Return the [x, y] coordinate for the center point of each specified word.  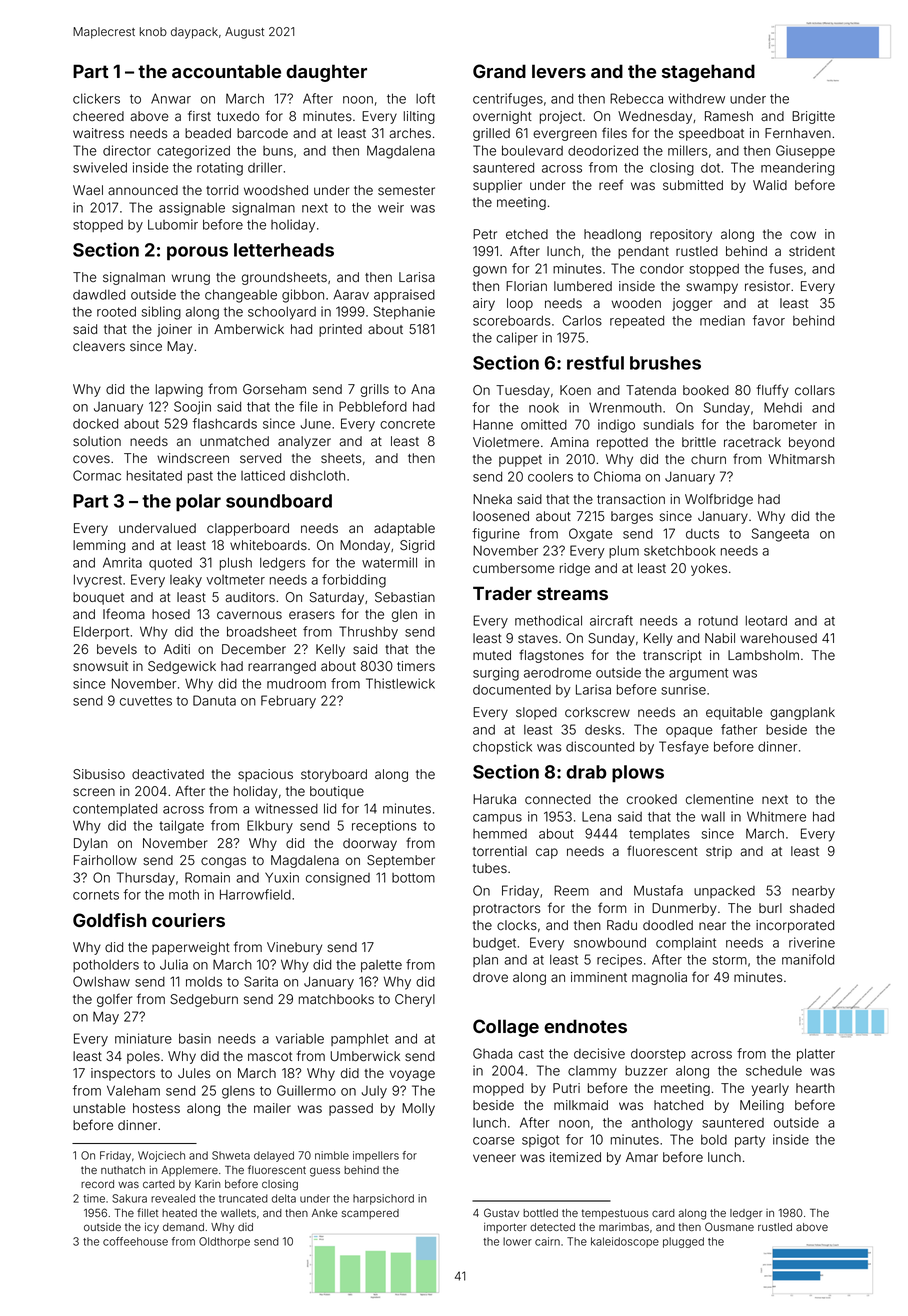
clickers [96, 98]
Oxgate [591, 535]
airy [484, 304]
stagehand [708, 73]
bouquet [98, 598]
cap [547, 853]
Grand [499, 71]
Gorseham [274, 389]
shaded [812, 908]
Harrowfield [255, 894]
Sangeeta [780, 535]
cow [803, 235]
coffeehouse [135, 1241]
